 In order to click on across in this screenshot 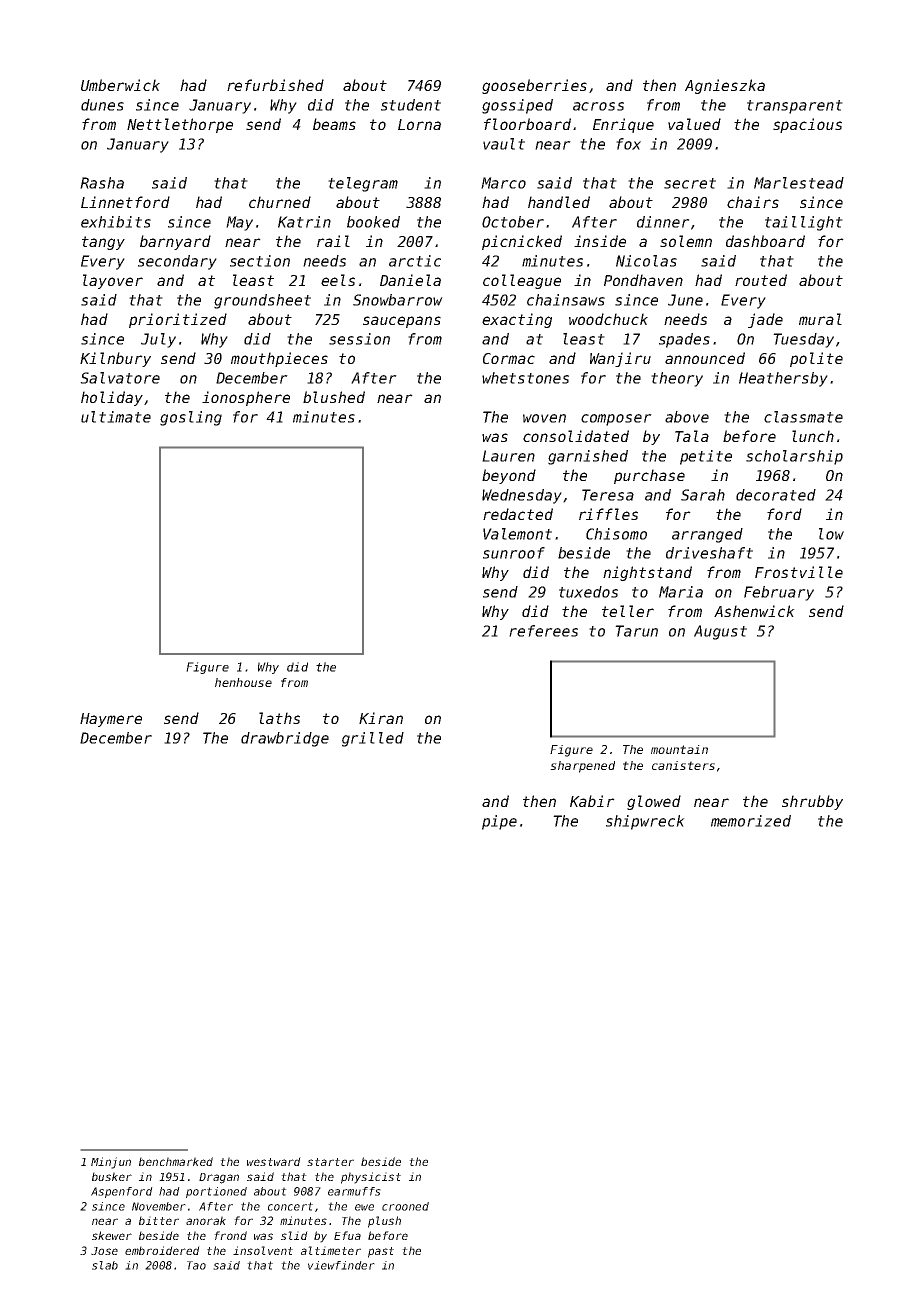, I will do `click(598, 106)`.
